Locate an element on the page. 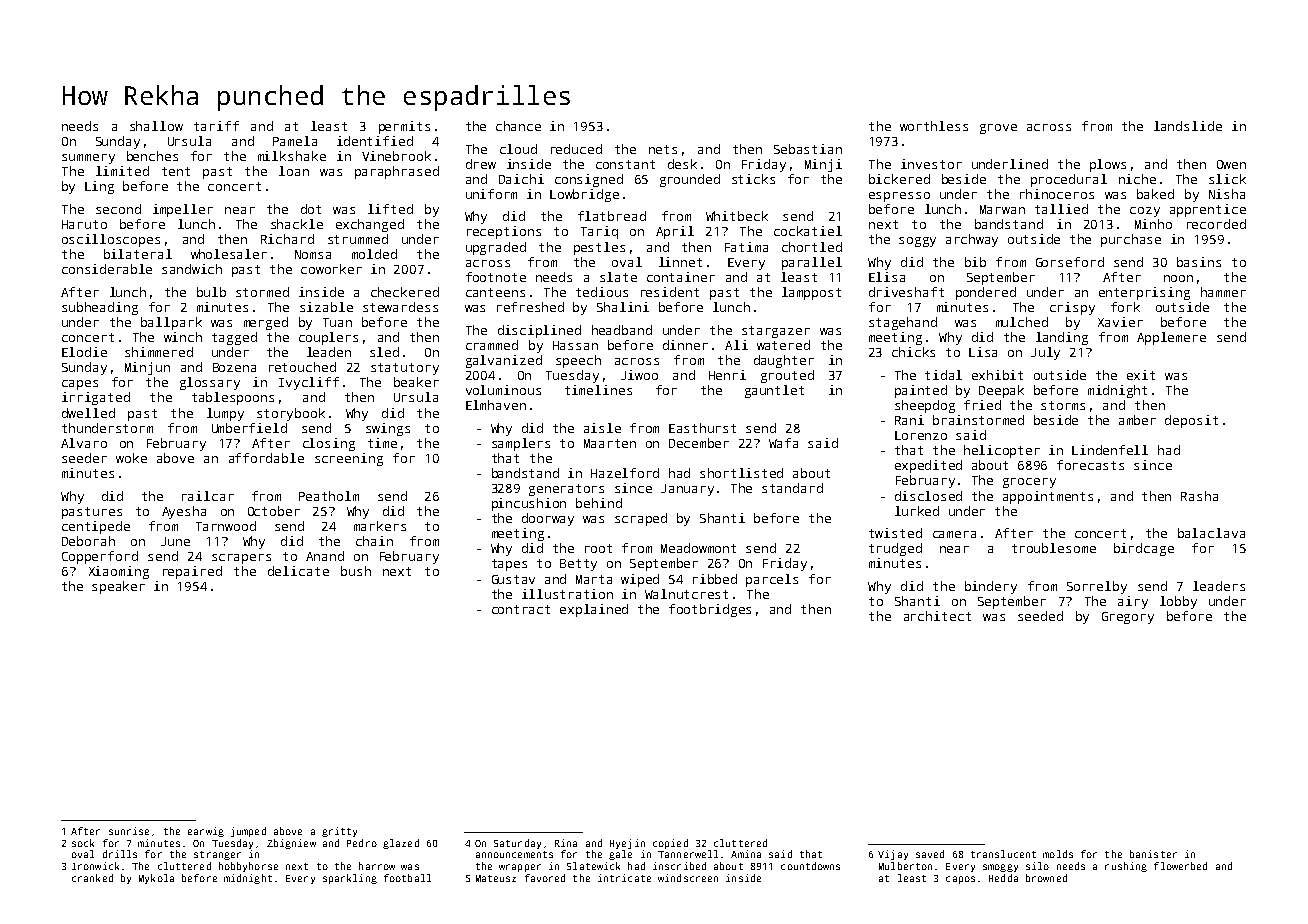 The height and width of the document is (924, 1308). amber is located at coordinates (1137, 420).
